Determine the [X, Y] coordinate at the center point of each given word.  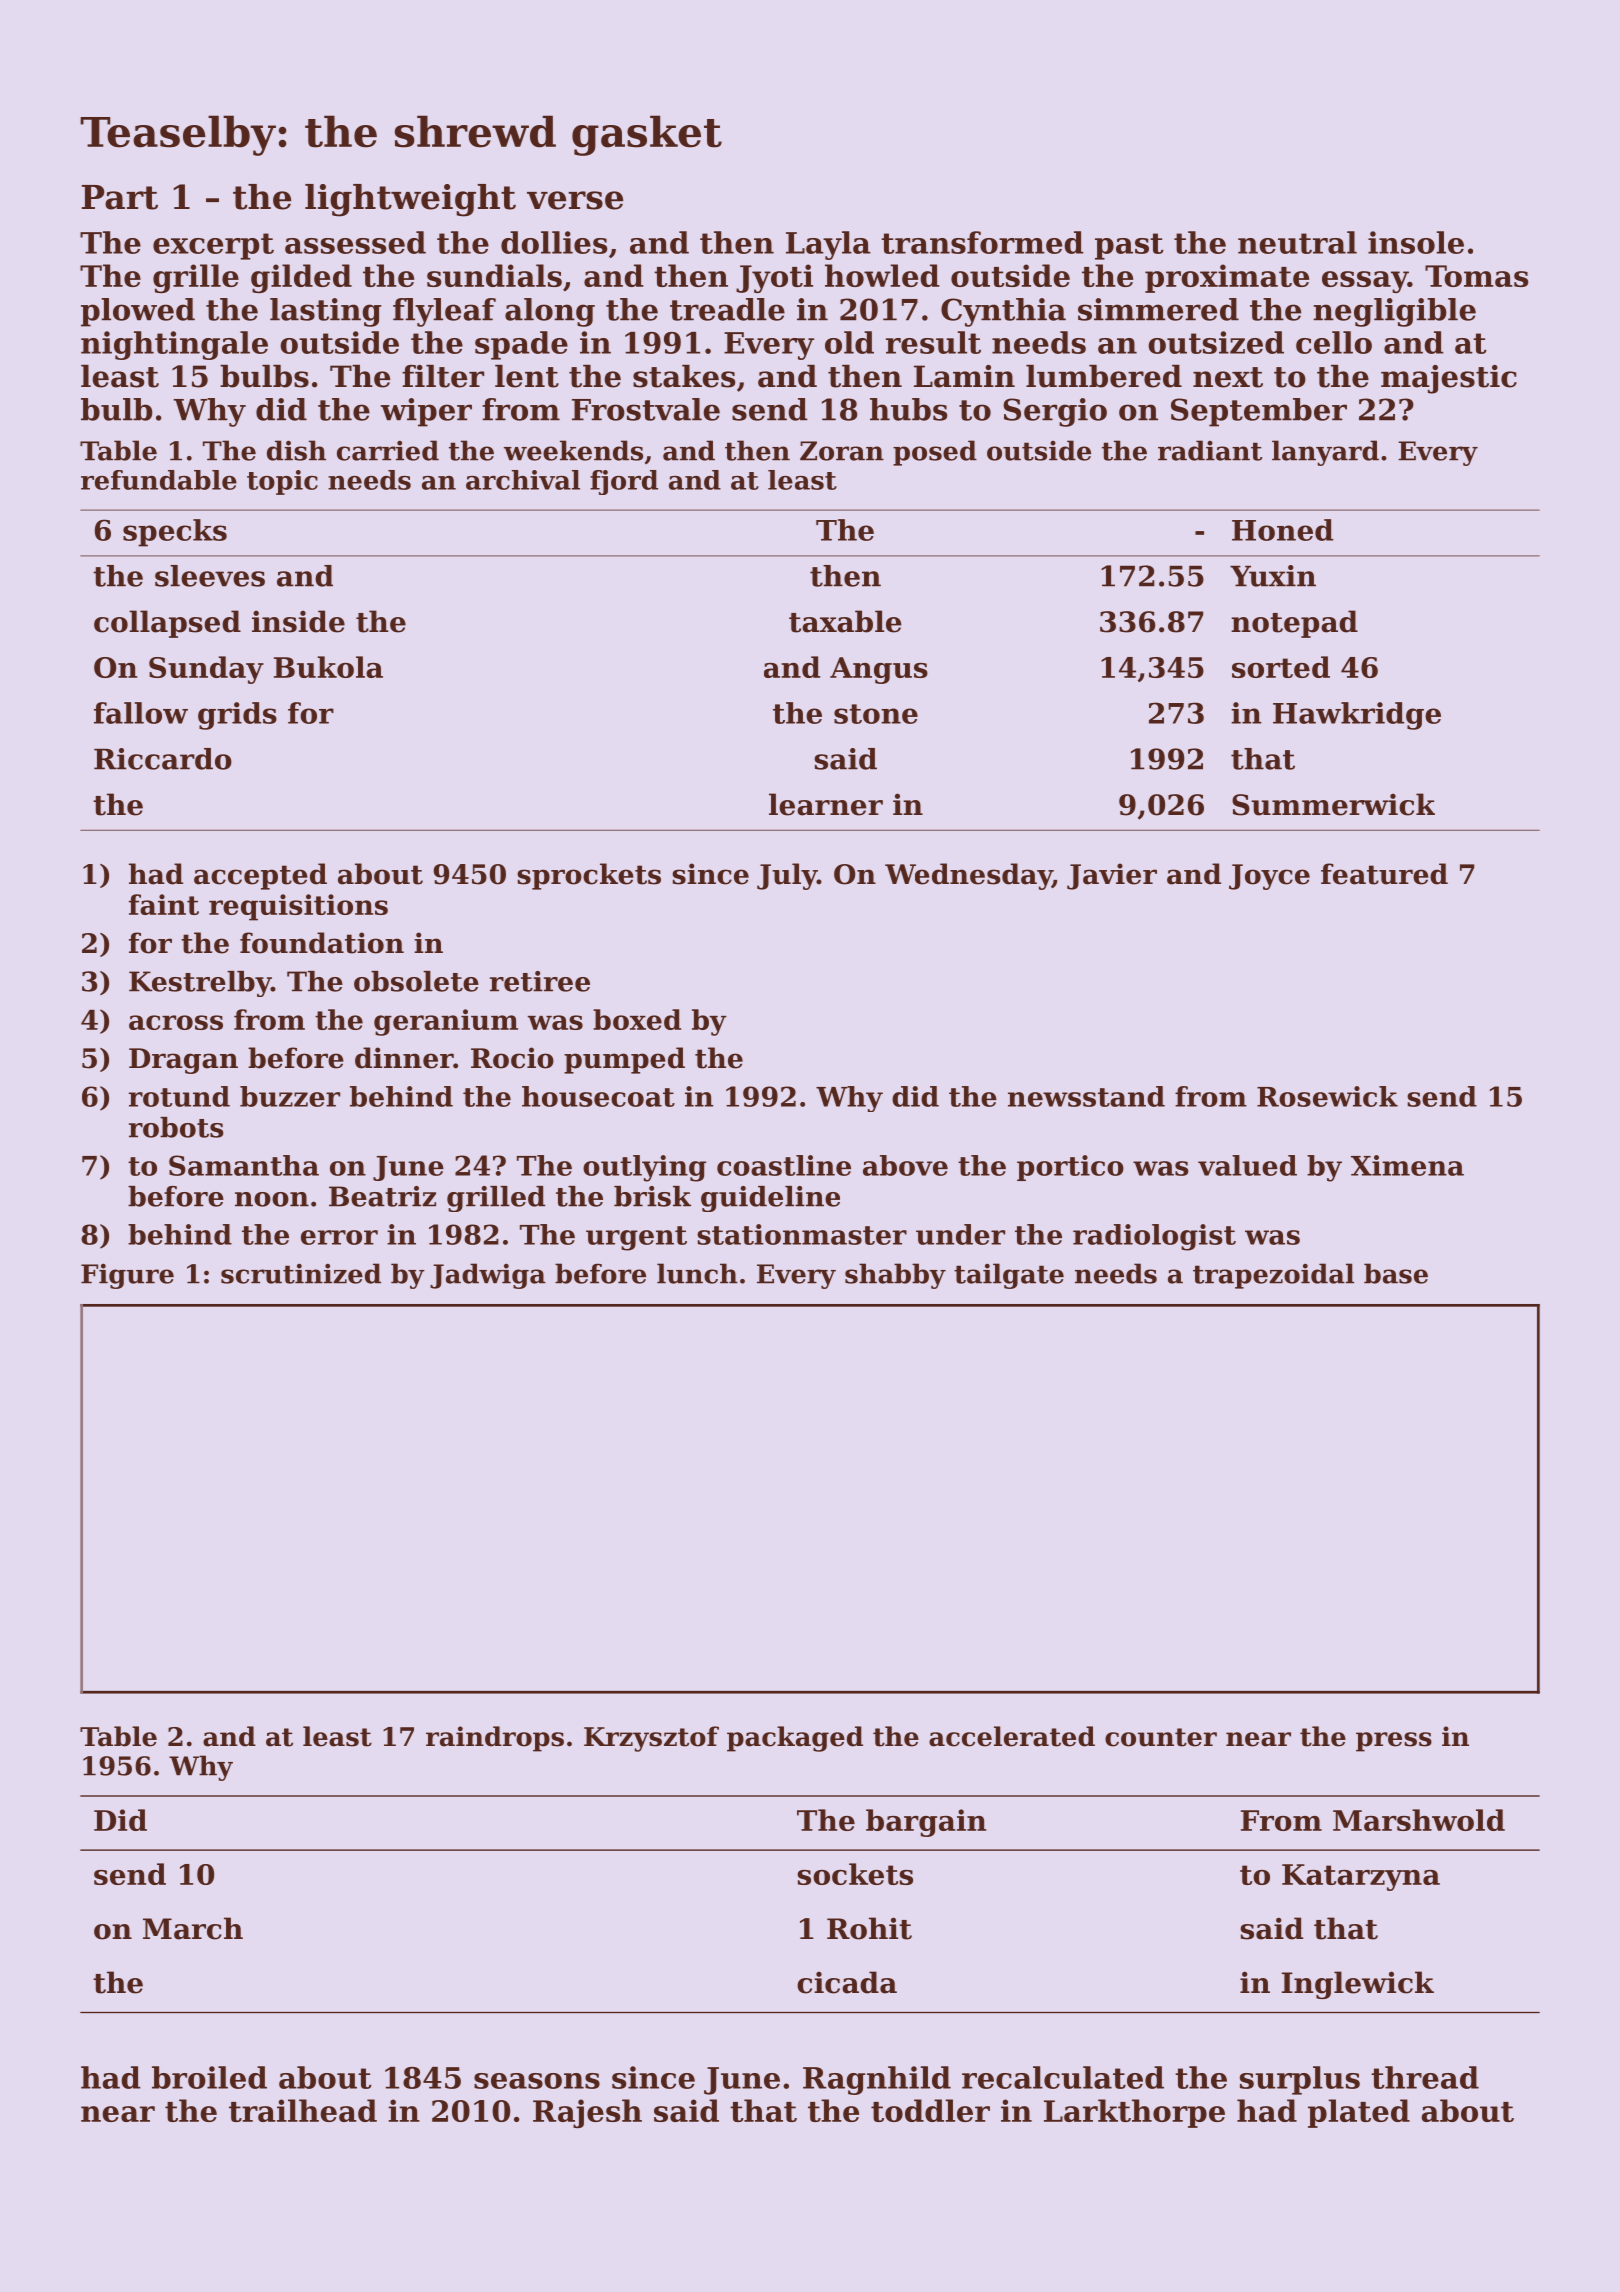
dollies [554, 242]
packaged [795, 1739]
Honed [1282, 530]
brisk [652, 1196]
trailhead [303, 2110]
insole [1416, 242]
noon [272, 1199]
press [1394, 1742]
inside [298, 621]
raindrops [495, 1739]
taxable [845, 621]
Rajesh [587, 2113]
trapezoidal [1273, 1276]
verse [575, 200]
